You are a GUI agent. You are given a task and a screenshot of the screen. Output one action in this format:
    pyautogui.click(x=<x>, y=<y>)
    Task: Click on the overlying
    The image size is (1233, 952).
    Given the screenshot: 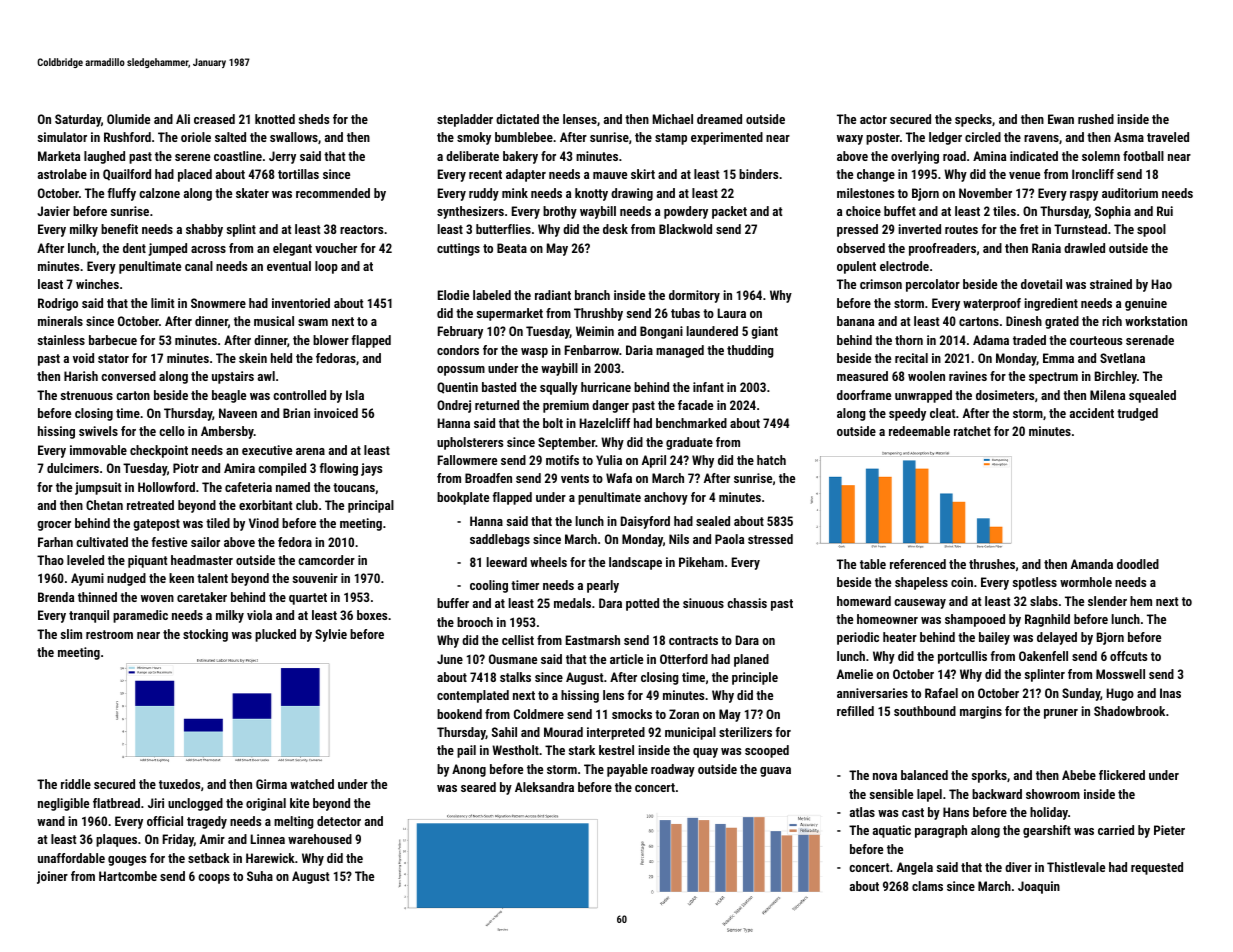 What is the action you would take?
    pyautogui.click(x=915, y=157)
